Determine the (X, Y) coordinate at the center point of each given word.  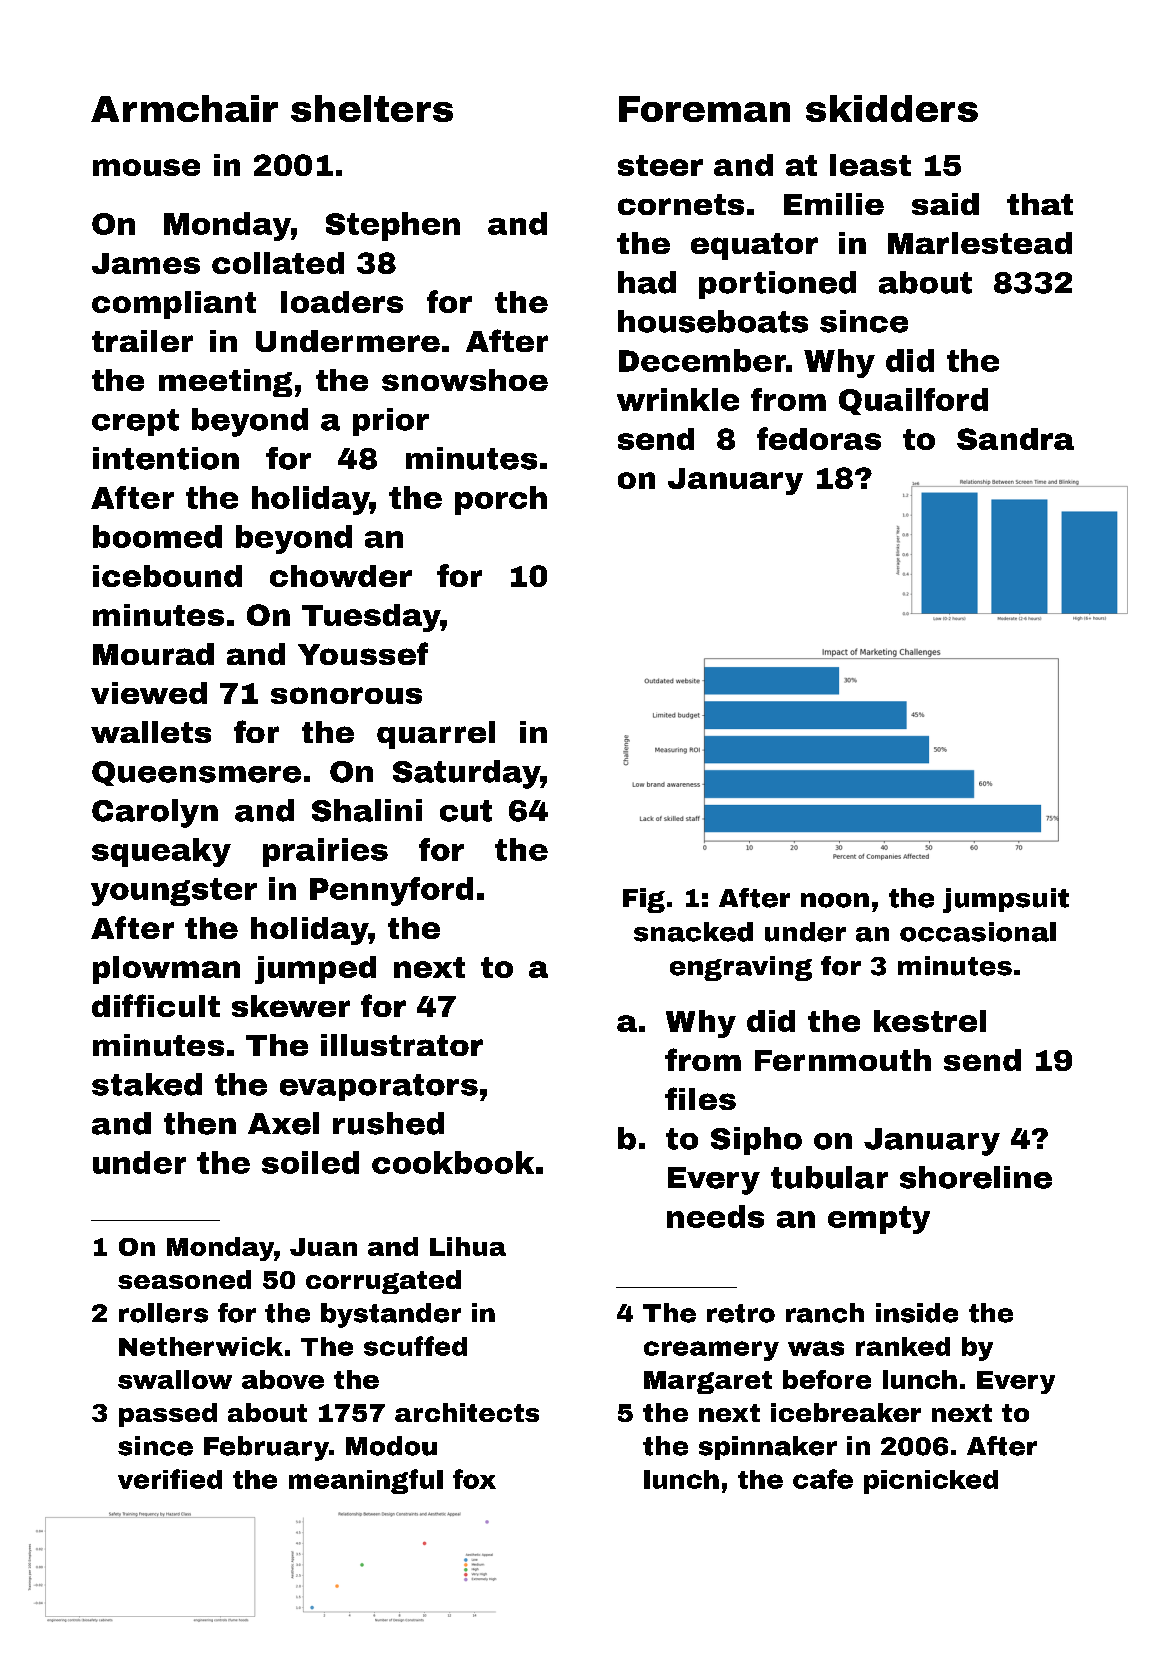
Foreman (704, 109)
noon (835, 900)
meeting (225, 383)
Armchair (184, 108)
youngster (174, 892)
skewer (291, 1006)
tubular (829, 1177)
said (945, 204)
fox (474, 1479)
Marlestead (980, 243)
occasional (978, 932)
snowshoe (465, 380)
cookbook (453, 1162)
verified (170, 1479)
